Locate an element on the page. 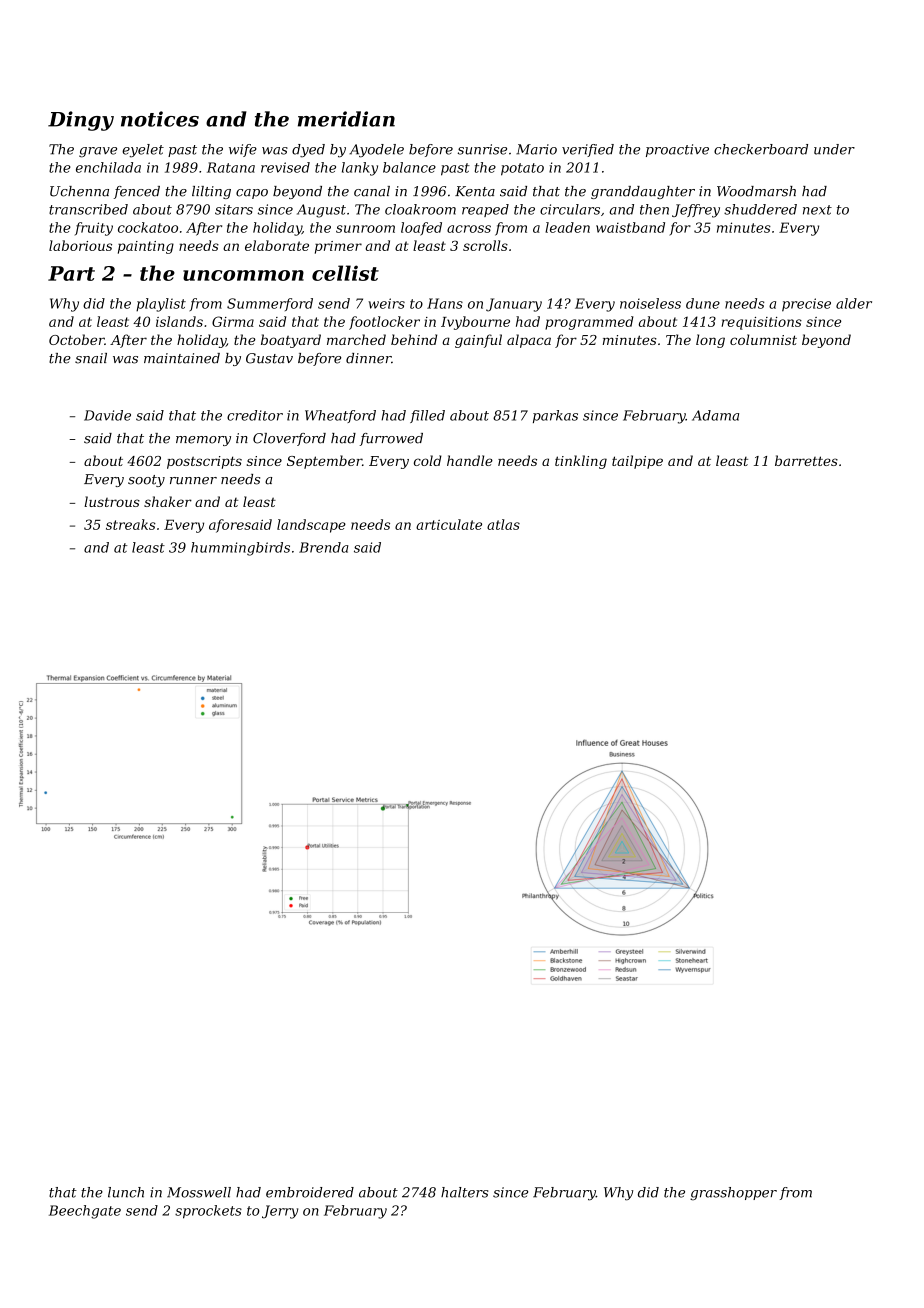  meridian is located at coordinates (346, 119).
